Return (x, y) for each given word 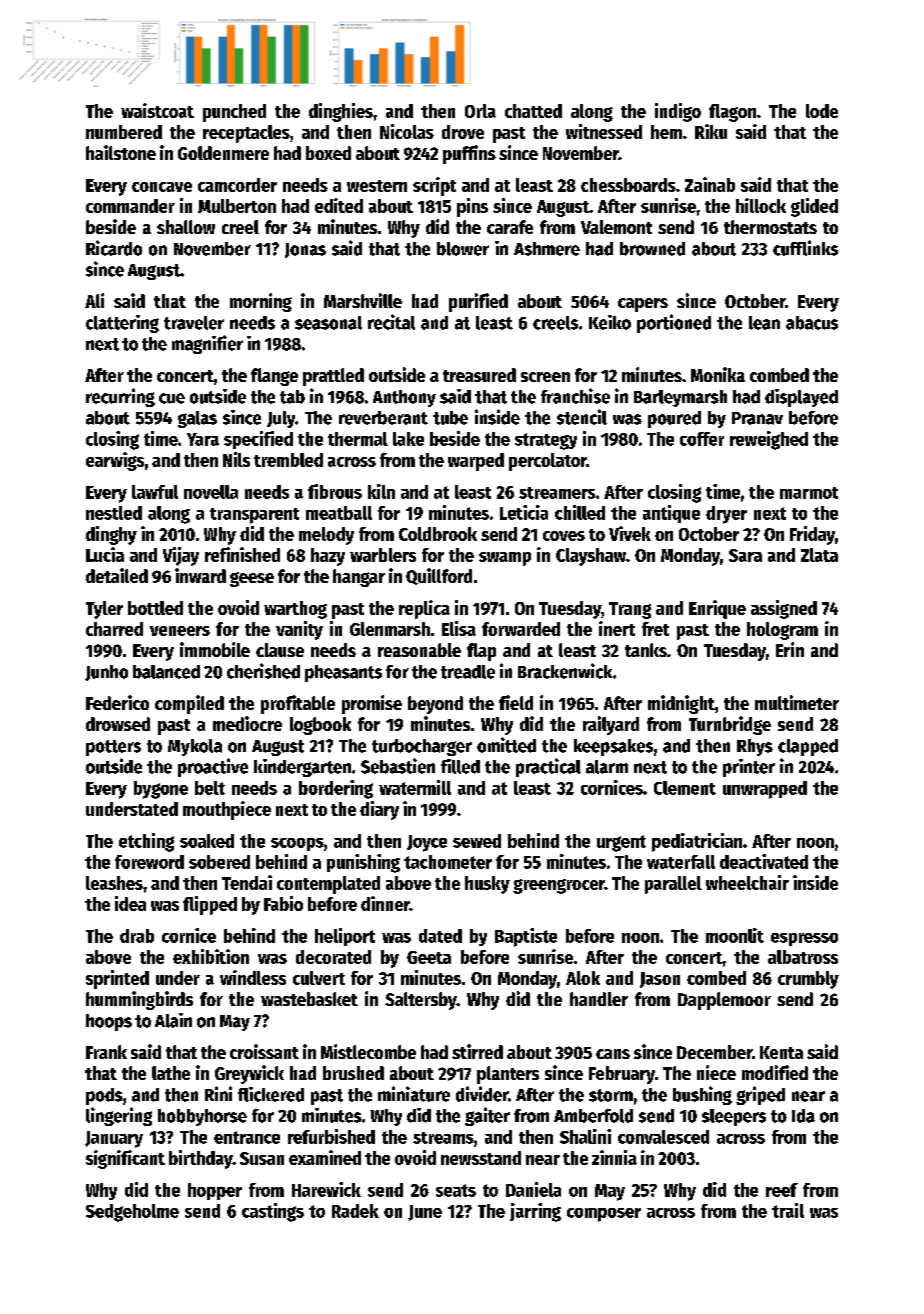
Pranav (757, 418)
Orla (480, 111)
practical (548, 767)
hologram (782, 631)
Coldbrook (438, 534)
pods (104, 1096)
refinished (242, 554)
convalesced (663, 1137)
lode (822, 111)
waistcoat (157, 110)
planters (508, 1075)
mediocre (247, 723)
